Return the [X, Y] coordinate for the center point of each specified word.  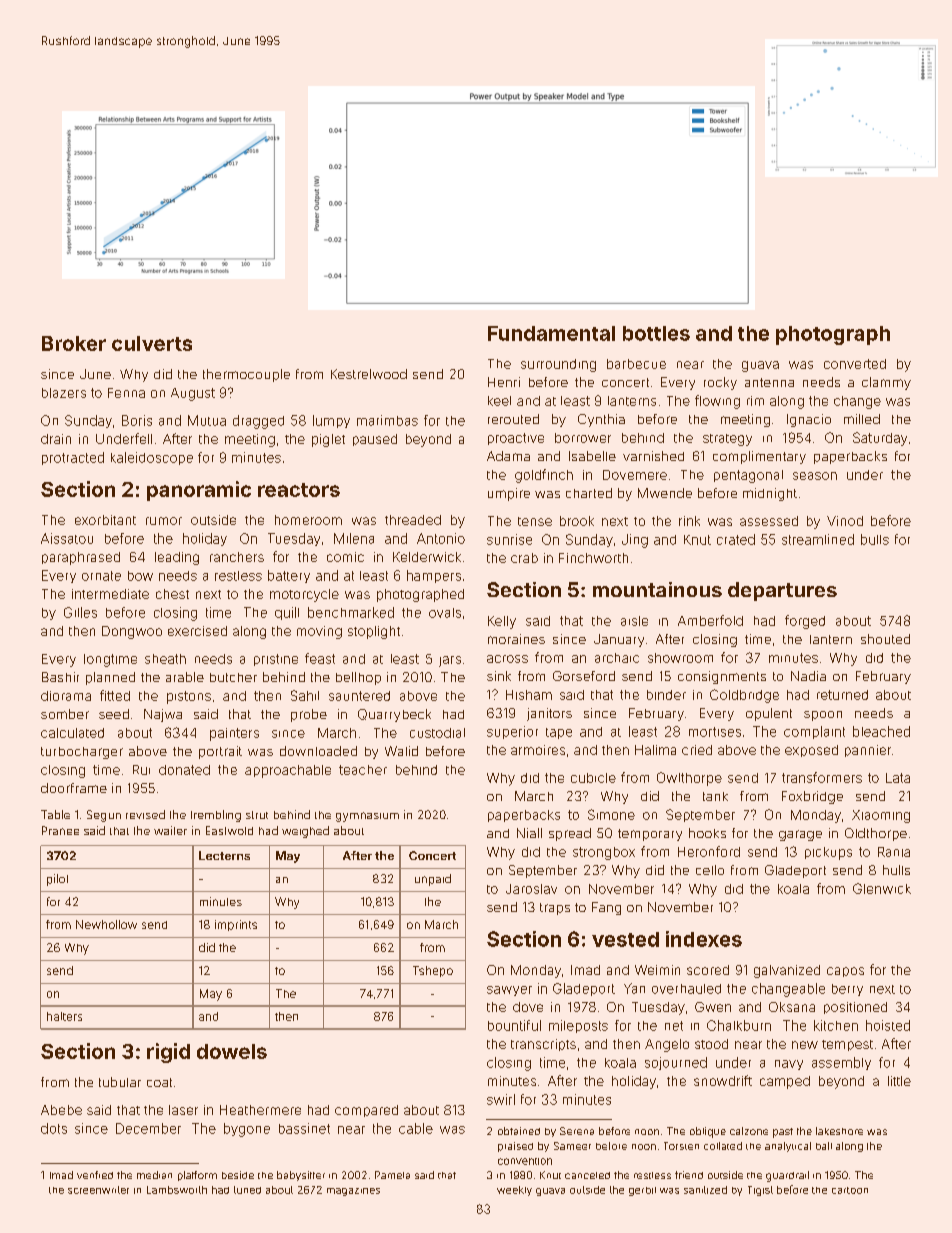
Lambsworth [177, 1190]
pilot [57, 880]
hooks [707, 833]
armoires [538, 750]
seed [114, 714]
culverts [152, 343]
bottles [656, 333]
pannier [868, 751]
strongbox [604, 853]
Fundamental [551, 333]
